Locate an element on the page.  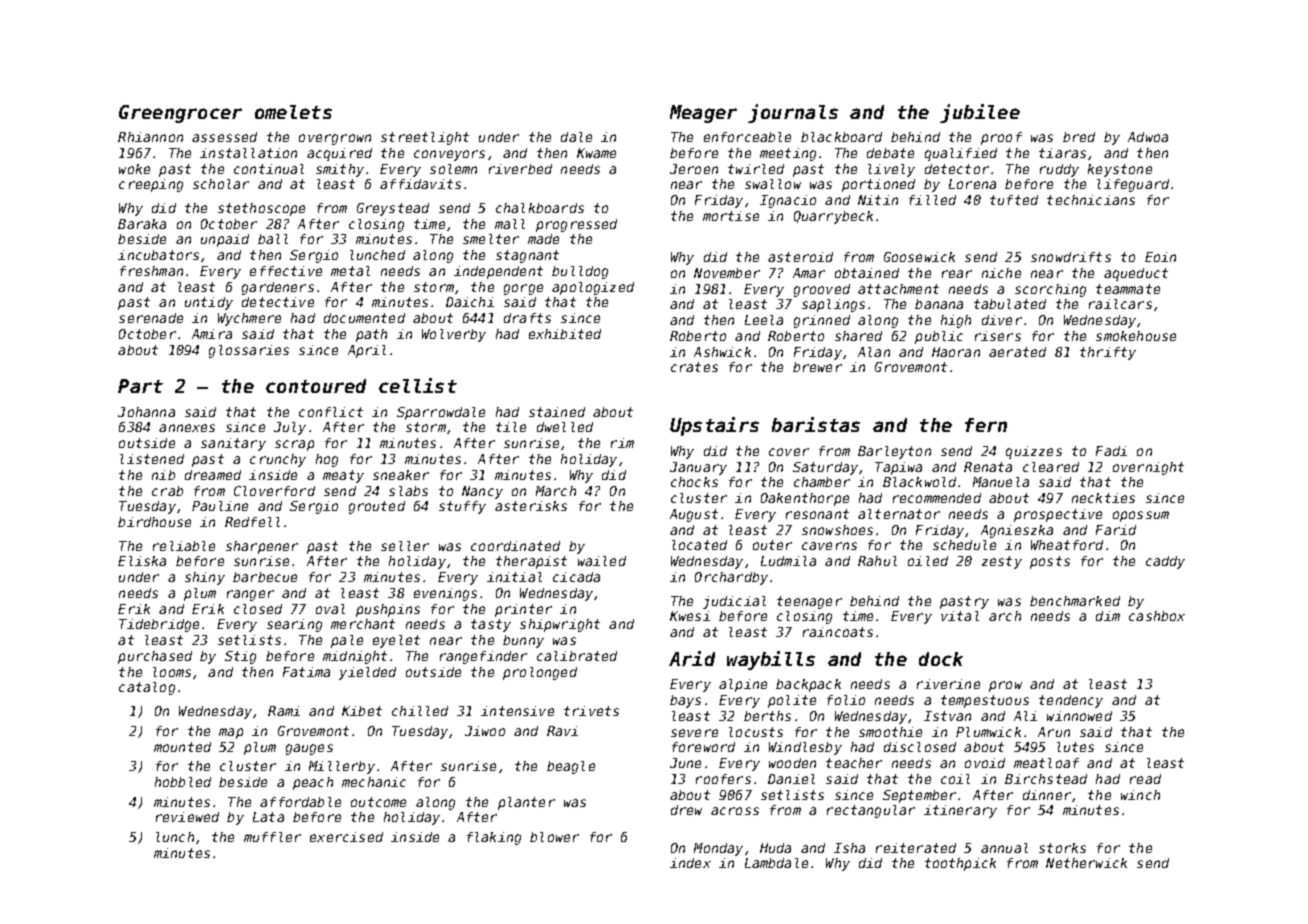
schedule is located at coordinates (964, 545).
